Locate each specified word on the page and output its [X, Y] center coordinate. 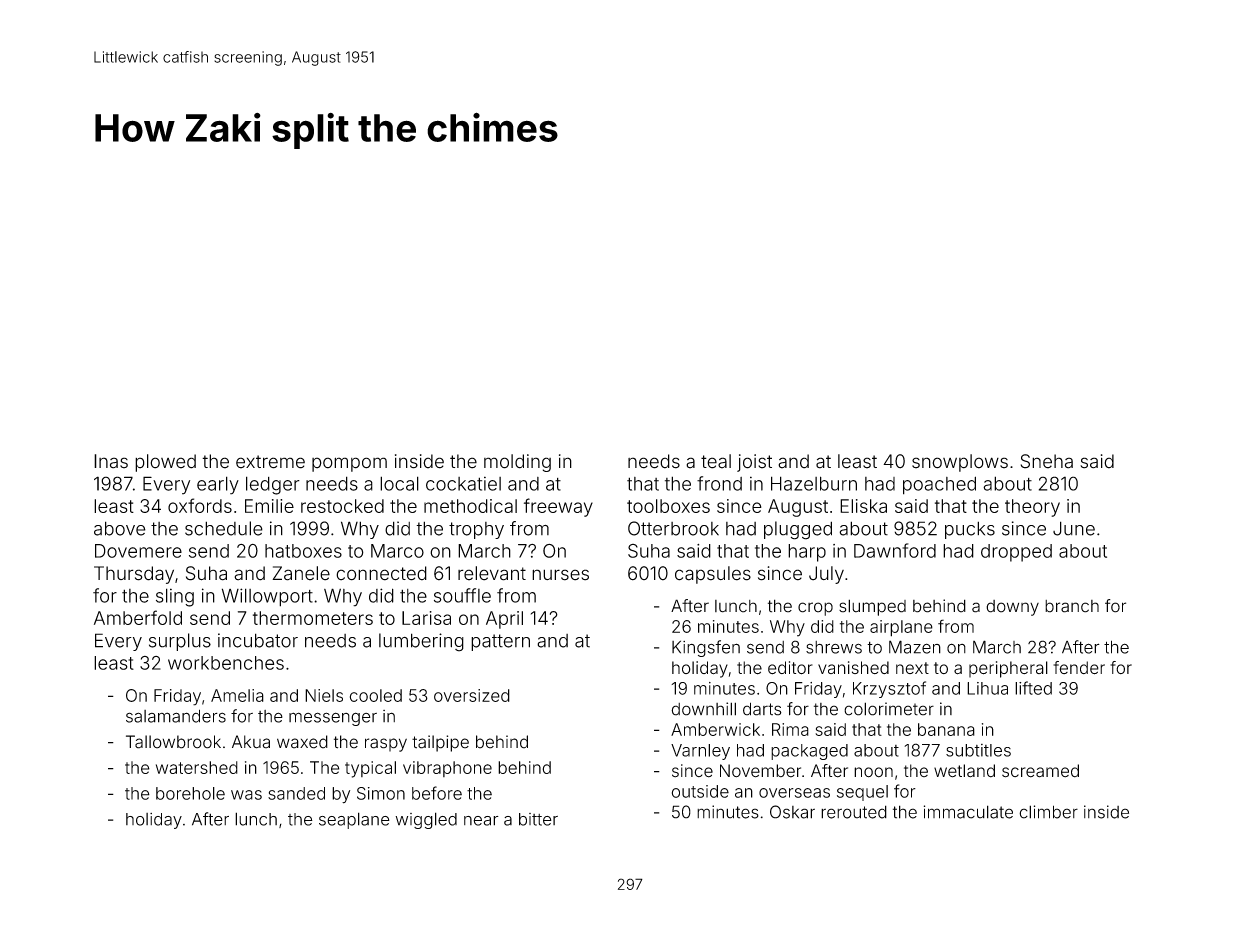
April [504, 620]
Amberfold [138, 617]
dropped [1016, 553]
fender [1079, 668]
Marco [397, 551]
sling [175, 597]
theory [1032, 508]
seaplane [354, 820]
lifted [1033, 688]
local [399, 483]
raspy [386, 745]
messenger [333, 719]
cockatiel [463, 483]
